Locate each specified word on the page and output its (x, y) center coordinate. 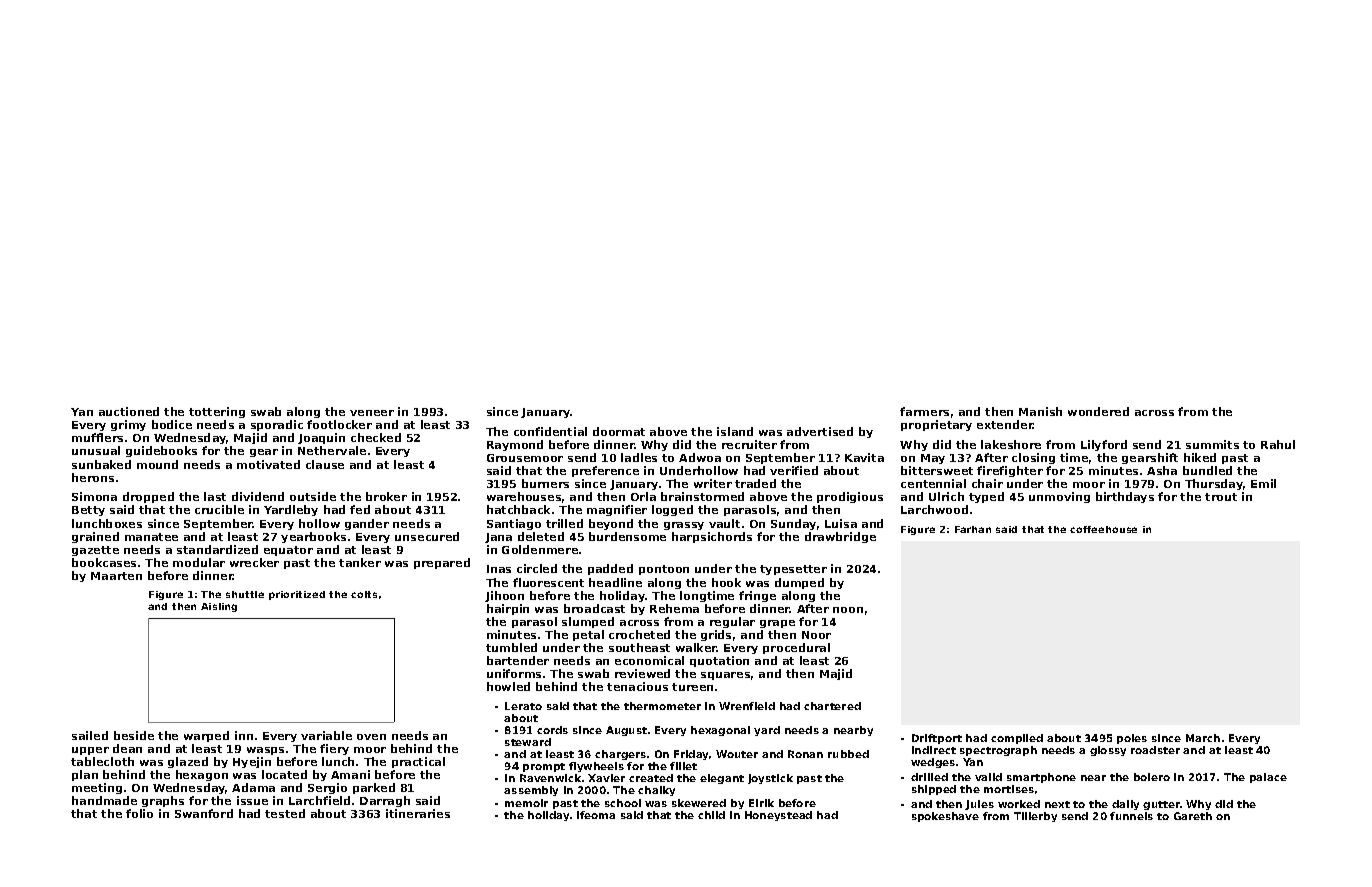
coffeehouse (1103, 529)
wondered (1098, 411)
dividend (258, 496)
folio (139, 813)
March (1203, 738)
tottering (217, 412)
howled (508, 686)
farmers (924, 411)
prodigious (850, 497)
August (626, 731)
